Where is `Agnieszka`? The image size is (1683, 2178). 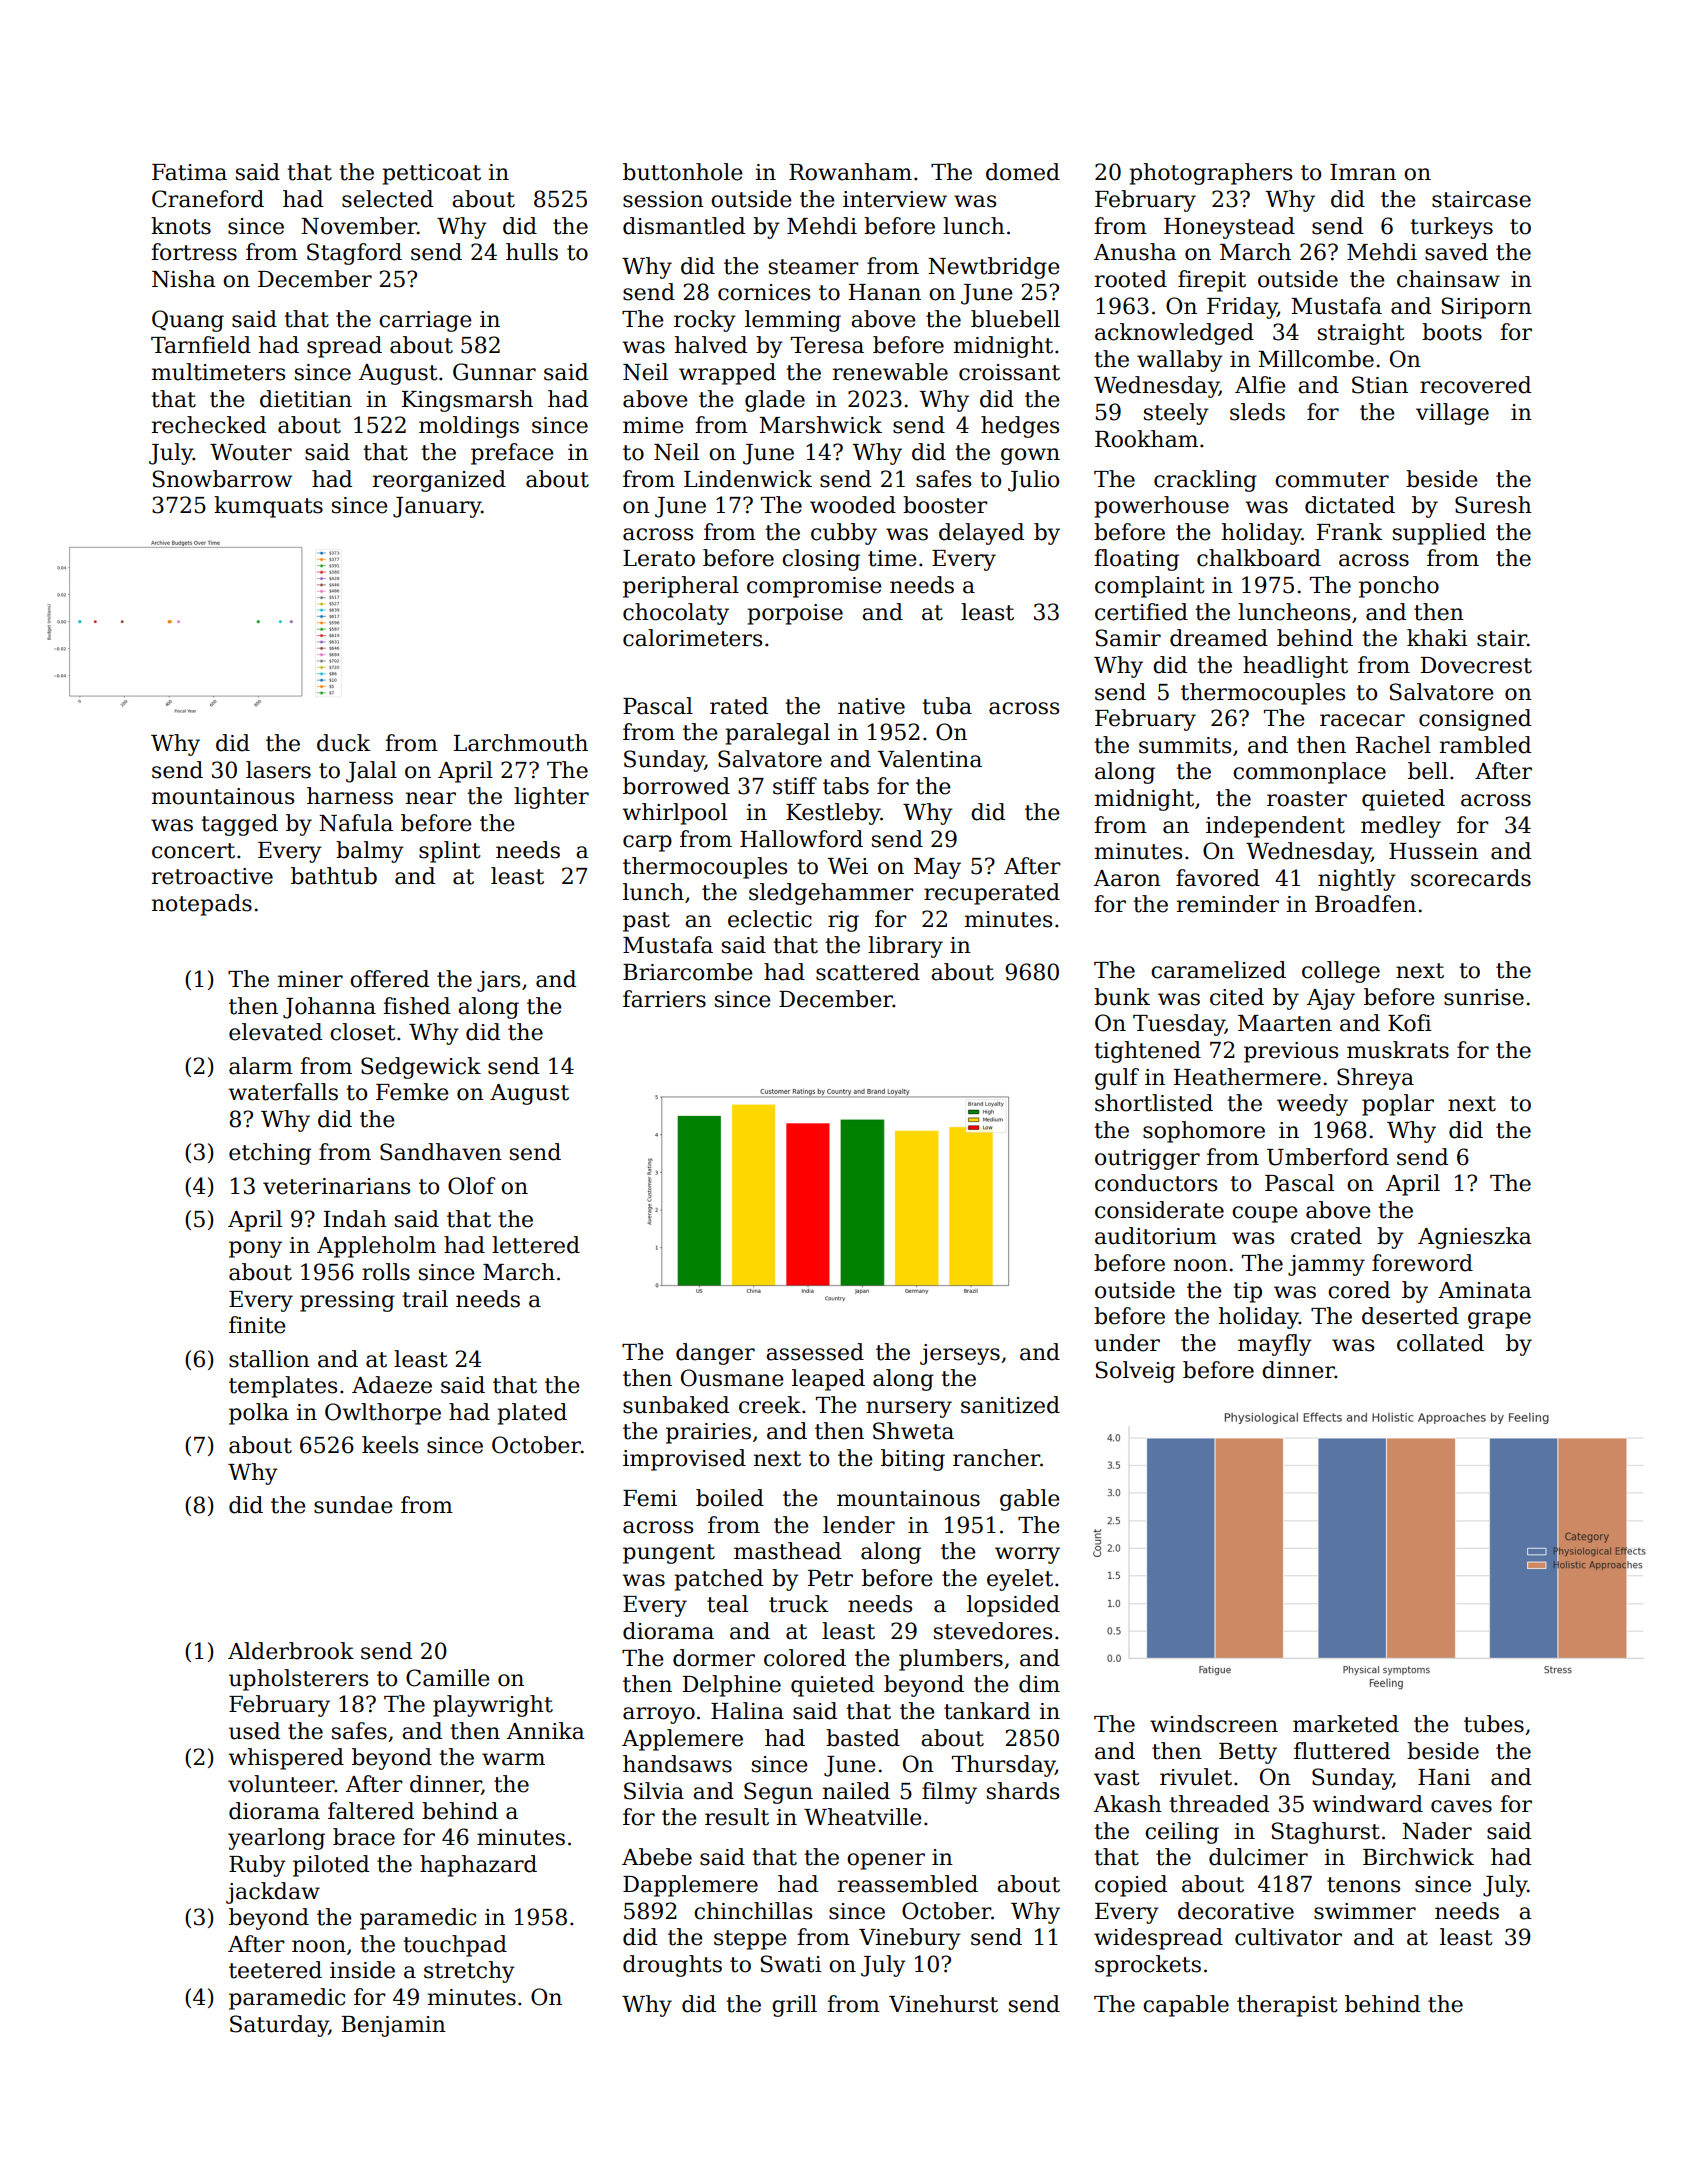 Agnieszka is located at coordinates (1475, 1238).
